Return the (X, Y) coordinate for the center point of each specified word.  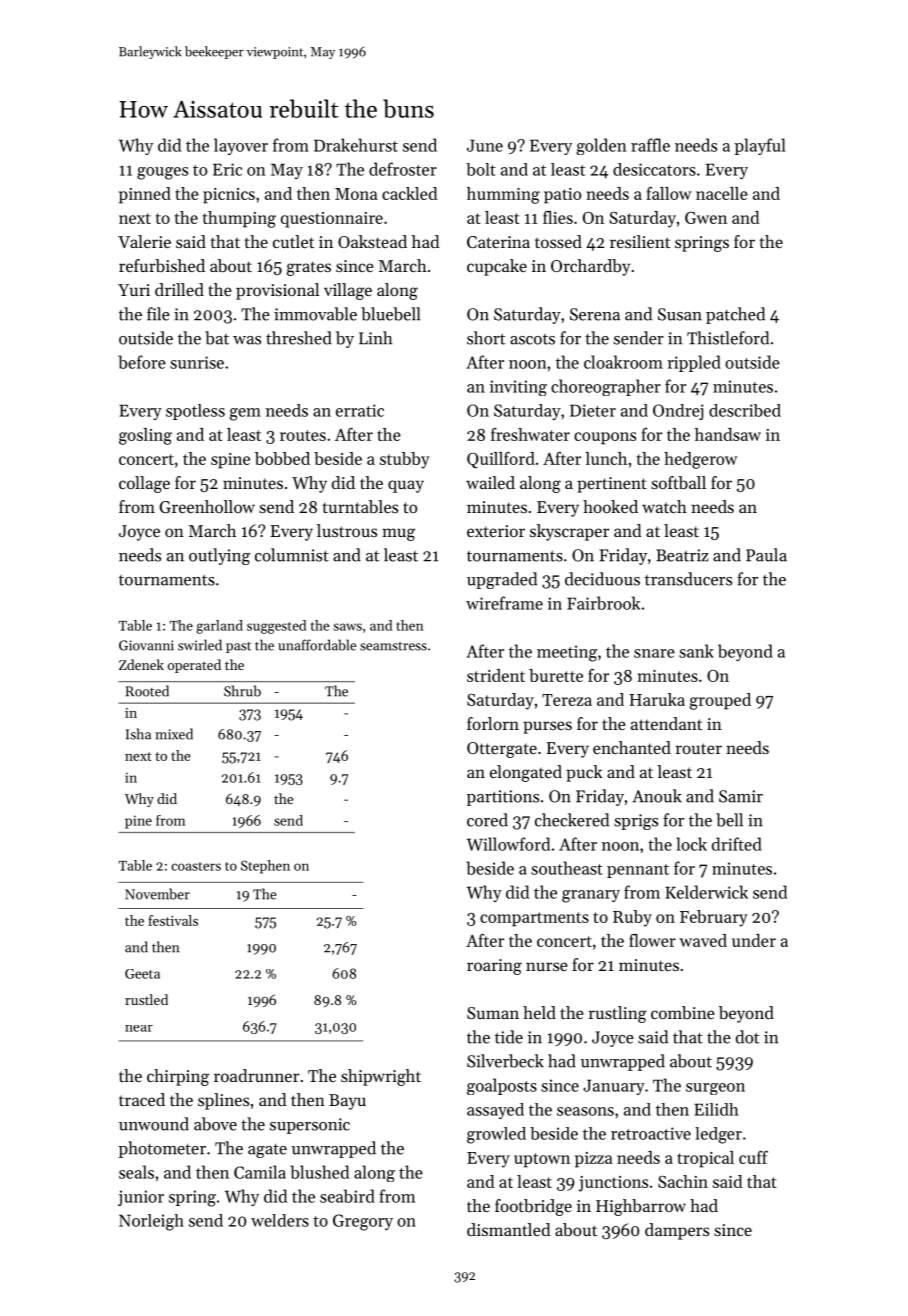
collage (144, 484)
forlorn (493, 723)
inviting (518, 388)
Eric (227, 169)
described (745, 410)
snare (654, 653)
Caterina (498, 242)
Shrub (242, 691)
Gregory (363, 1222)
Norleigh (151, 1222)
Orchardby (590, 267)
